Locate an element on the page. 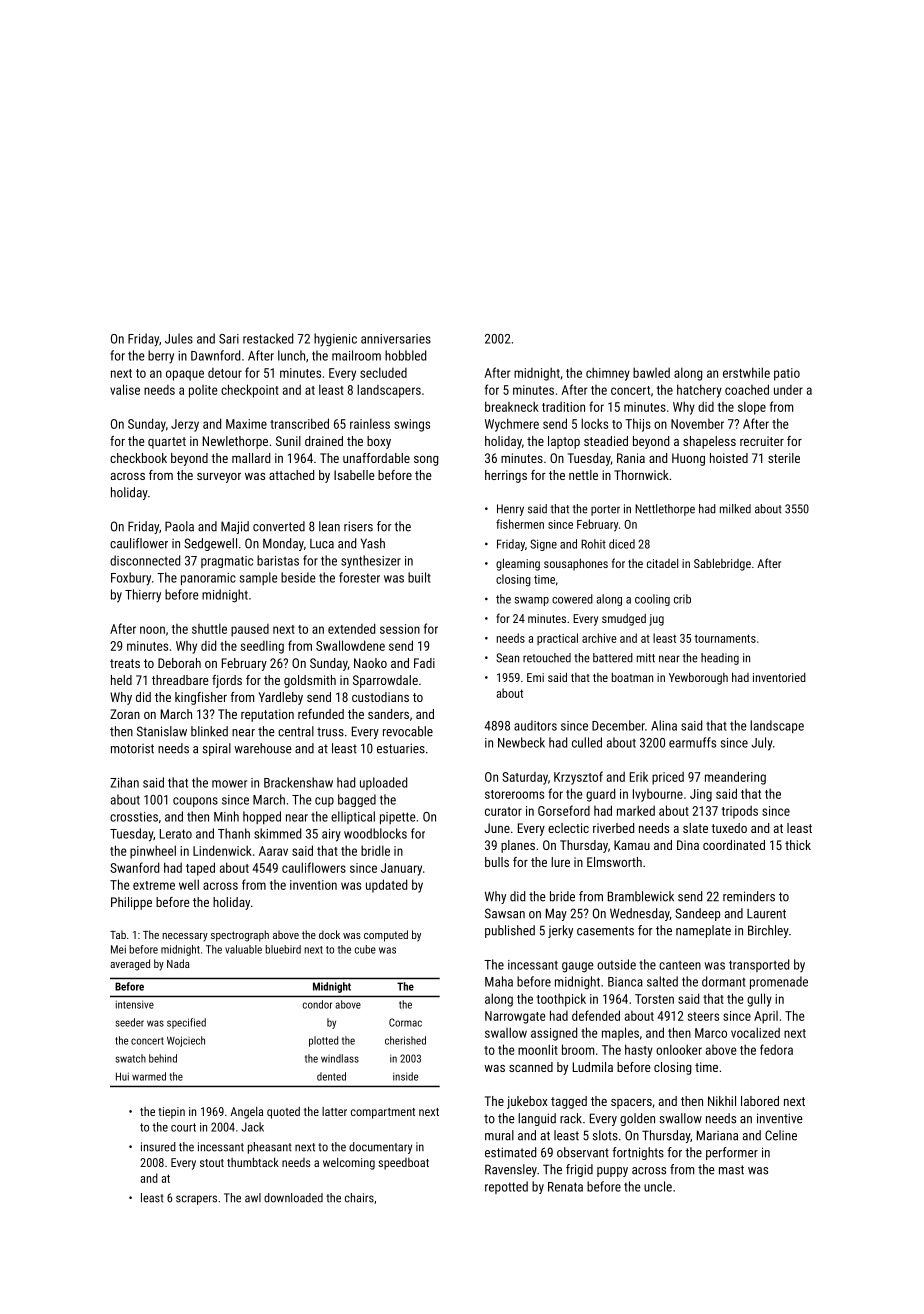 The image size is (924, 1314). curator is located at coordinates (503, 811).
